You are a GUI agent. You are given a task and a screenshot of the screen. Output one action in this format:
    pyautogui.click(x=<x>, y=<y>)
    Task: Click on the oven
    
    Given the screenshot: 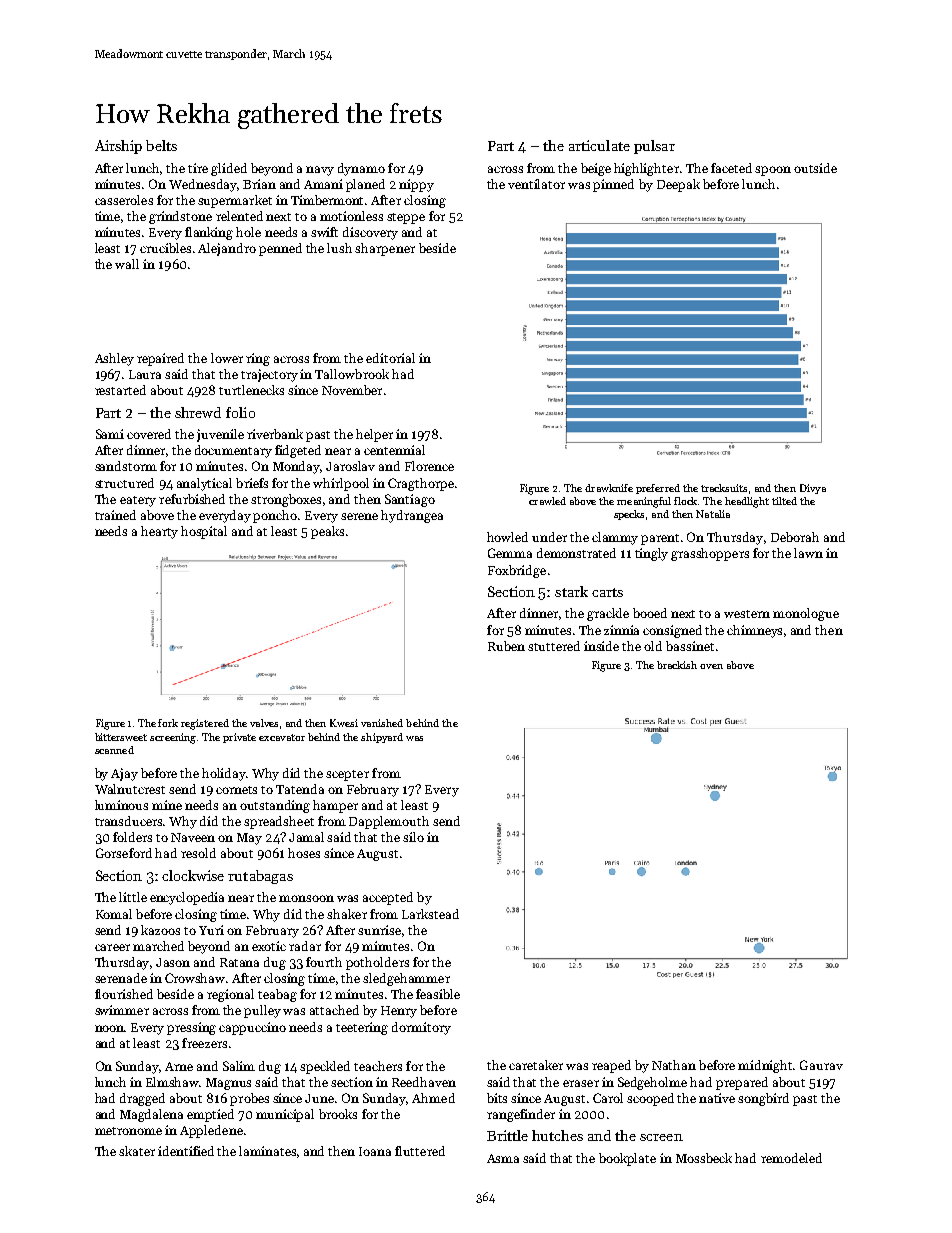 What is the action you would take?
    pyautogui.click(x=711, y=666)
